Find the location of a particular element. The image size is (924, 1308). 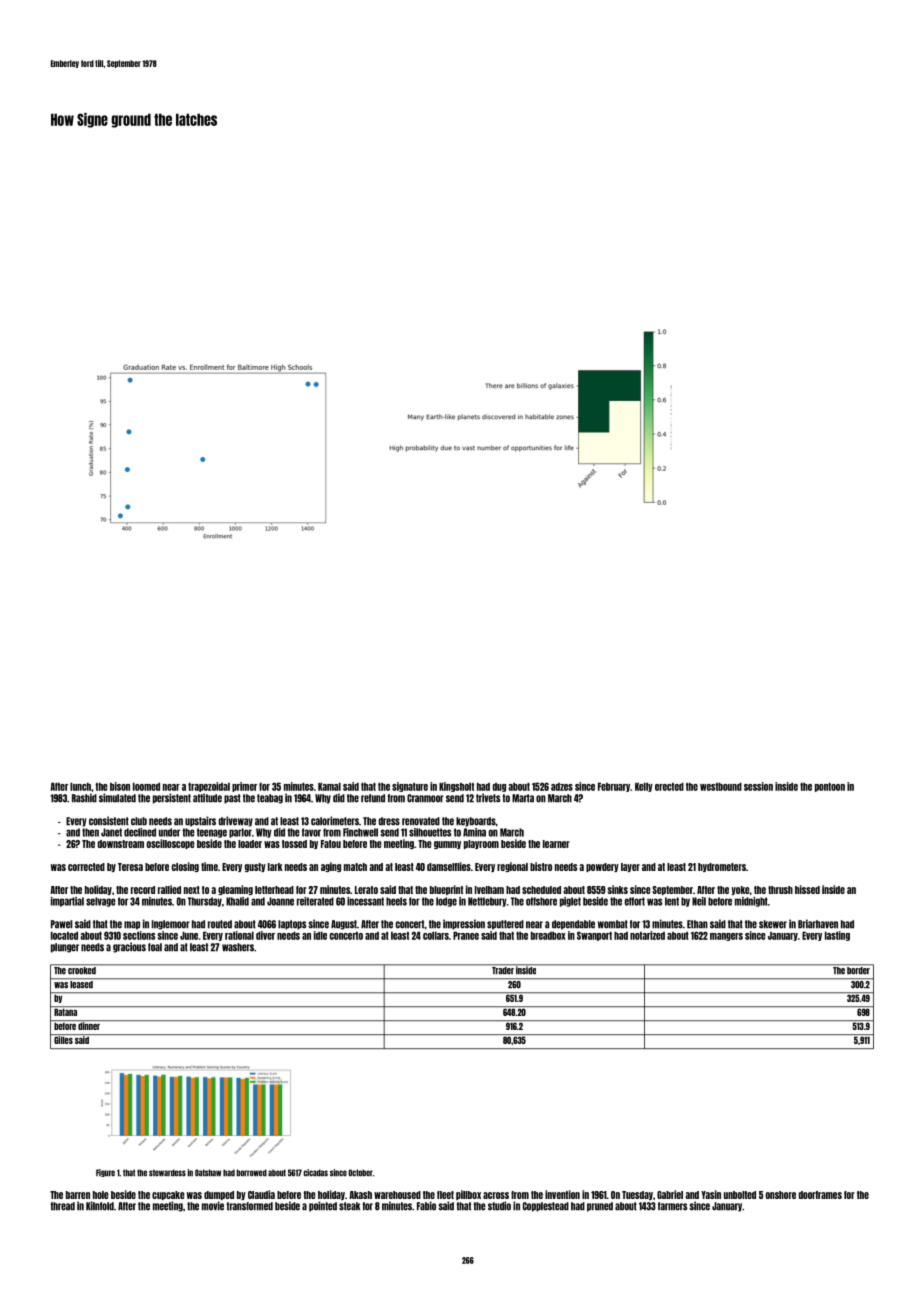

bison is located at coordinates (120, 786).
